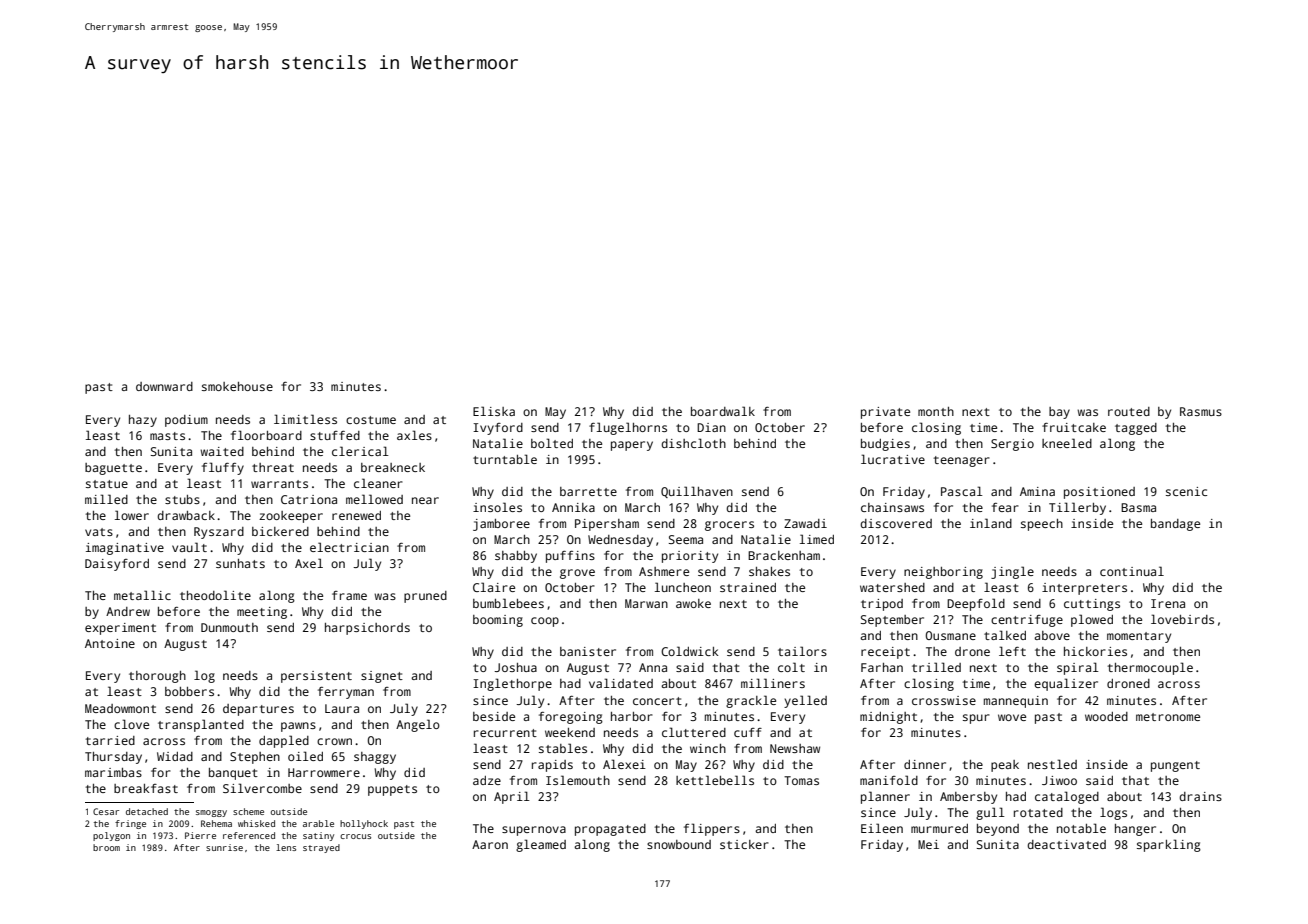  Describe the element at coordinates (490, 844) in the screenshot. I see `Aaron` at that location.
